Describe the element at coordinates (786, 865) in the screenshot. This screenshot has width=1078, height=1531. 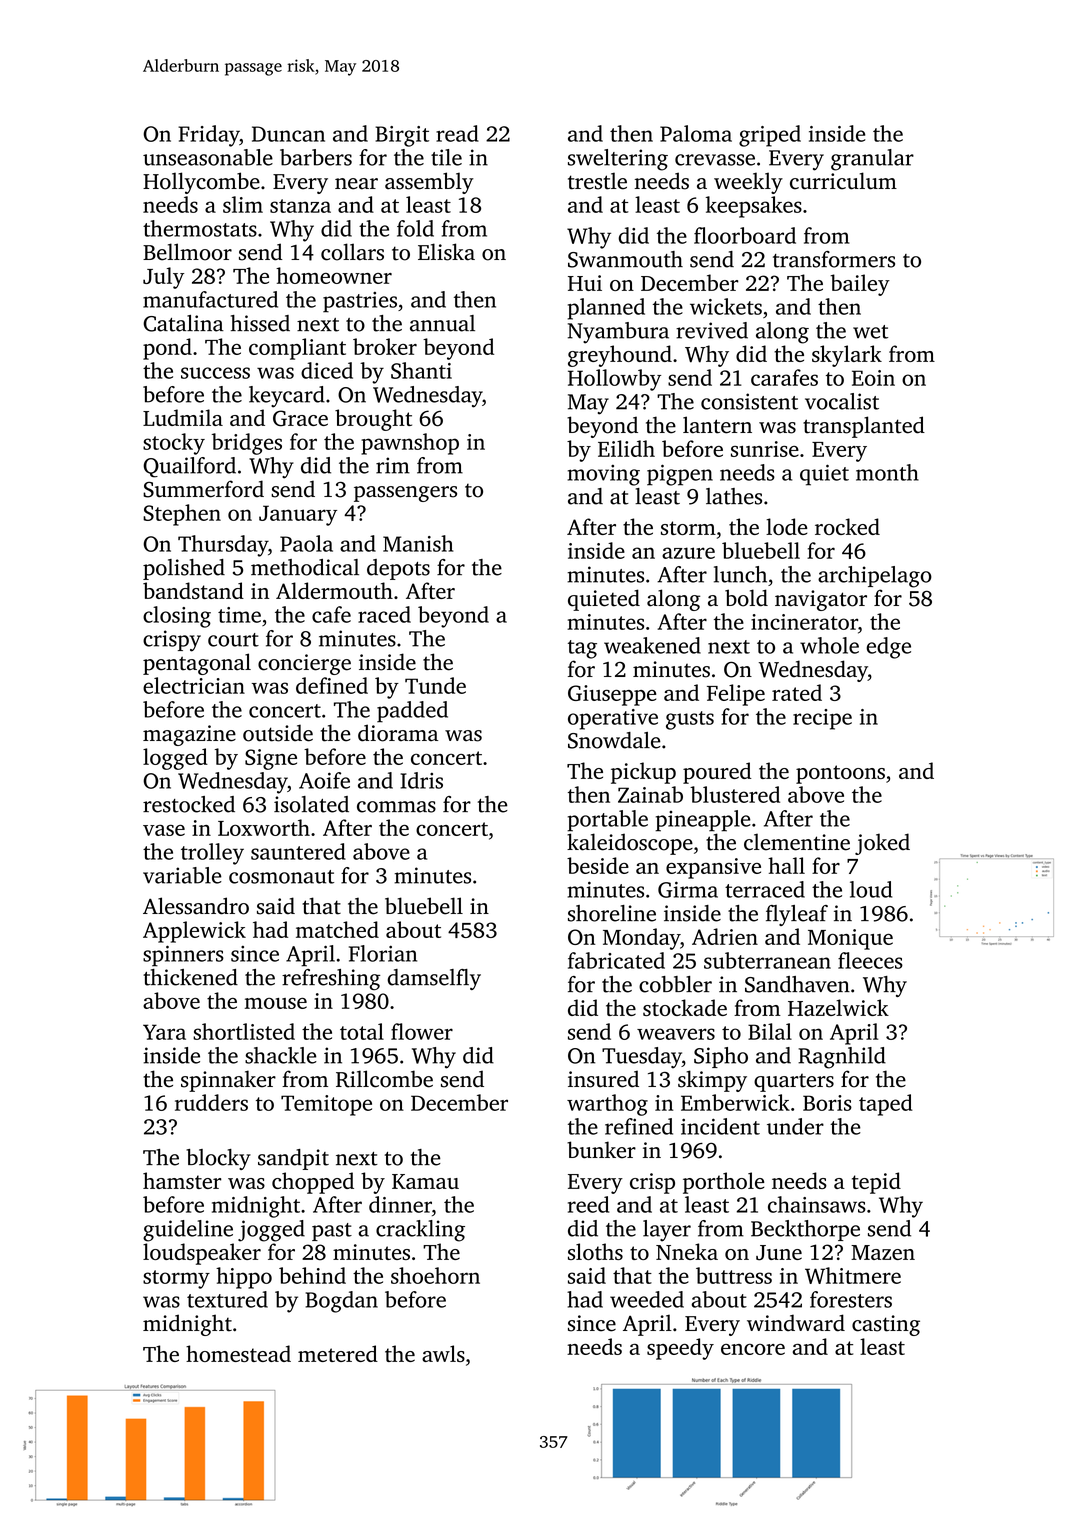
I see `hall` at that location.
